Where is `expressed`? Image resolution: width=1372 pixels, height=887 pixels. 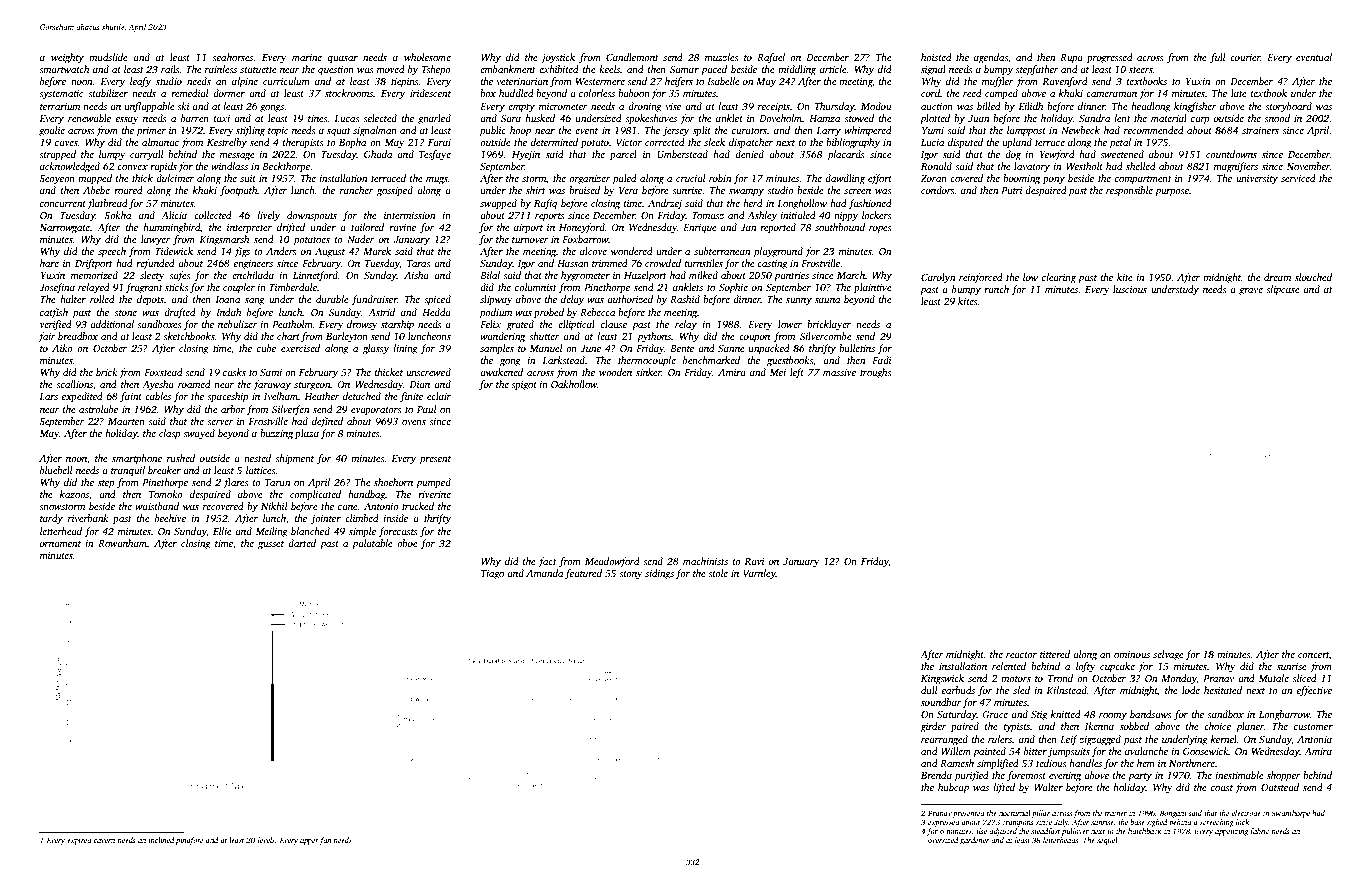
expressed is located at coordinates (944, 823).
